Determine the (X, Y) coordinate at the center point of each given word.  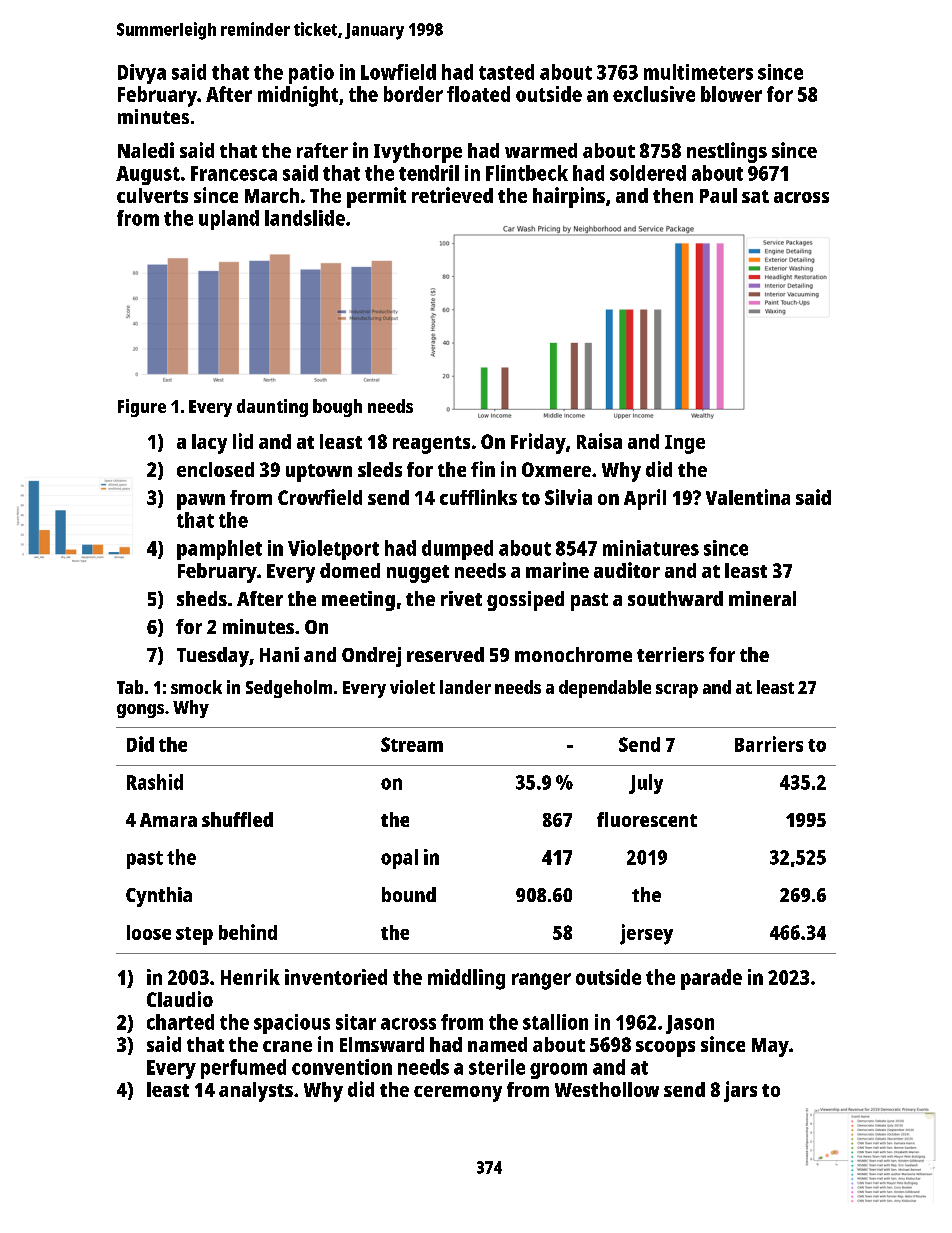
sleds (380, 469)
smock (196, 687)
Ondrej (371, 657)
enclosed (215, 469)
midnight (298, 96)
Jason (690, 1024)
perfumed (243, 1069)
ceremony (458, 1094)
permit (376, 197)
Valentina (748, 497)
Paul (718, 195)
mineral (762, 598)
